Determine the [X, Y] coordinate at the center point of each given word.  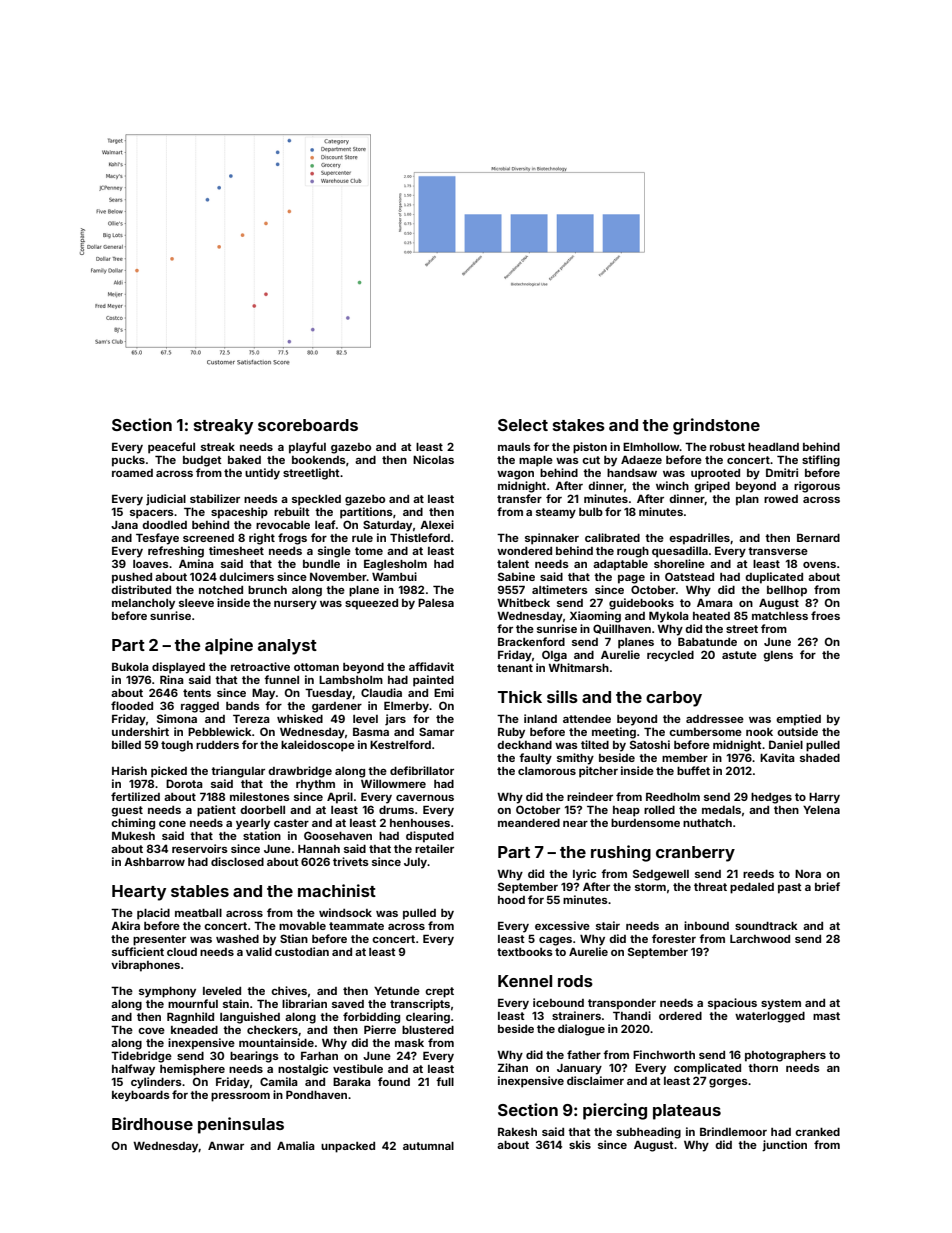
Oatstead [689, 576]
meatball [198, 913]
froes [825, 615]
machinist [337, 890]
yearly [253, 824]
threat [710, 887]
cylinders [156, 1083]
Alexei [437, 524]
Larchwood [760, 939]
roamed [132, 473]
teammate [356, 926]
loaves [151, 564]
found [394, 1081]
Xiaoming [595, 617]
